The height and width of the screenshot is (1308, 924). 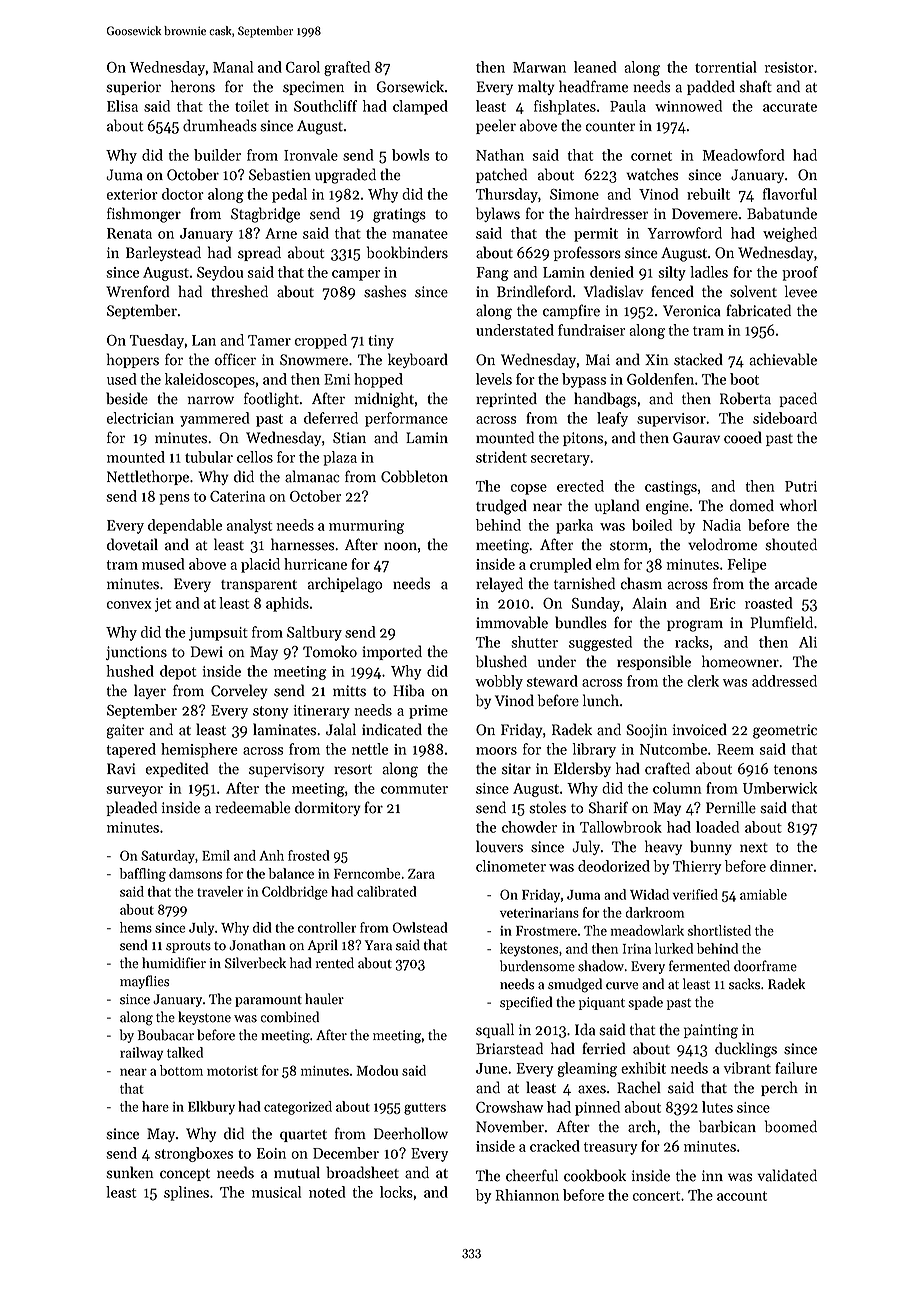 What do you see at coordinates (592, 1089) in the screenshot?
I see `axes` at bounding box center [592, 1089].
